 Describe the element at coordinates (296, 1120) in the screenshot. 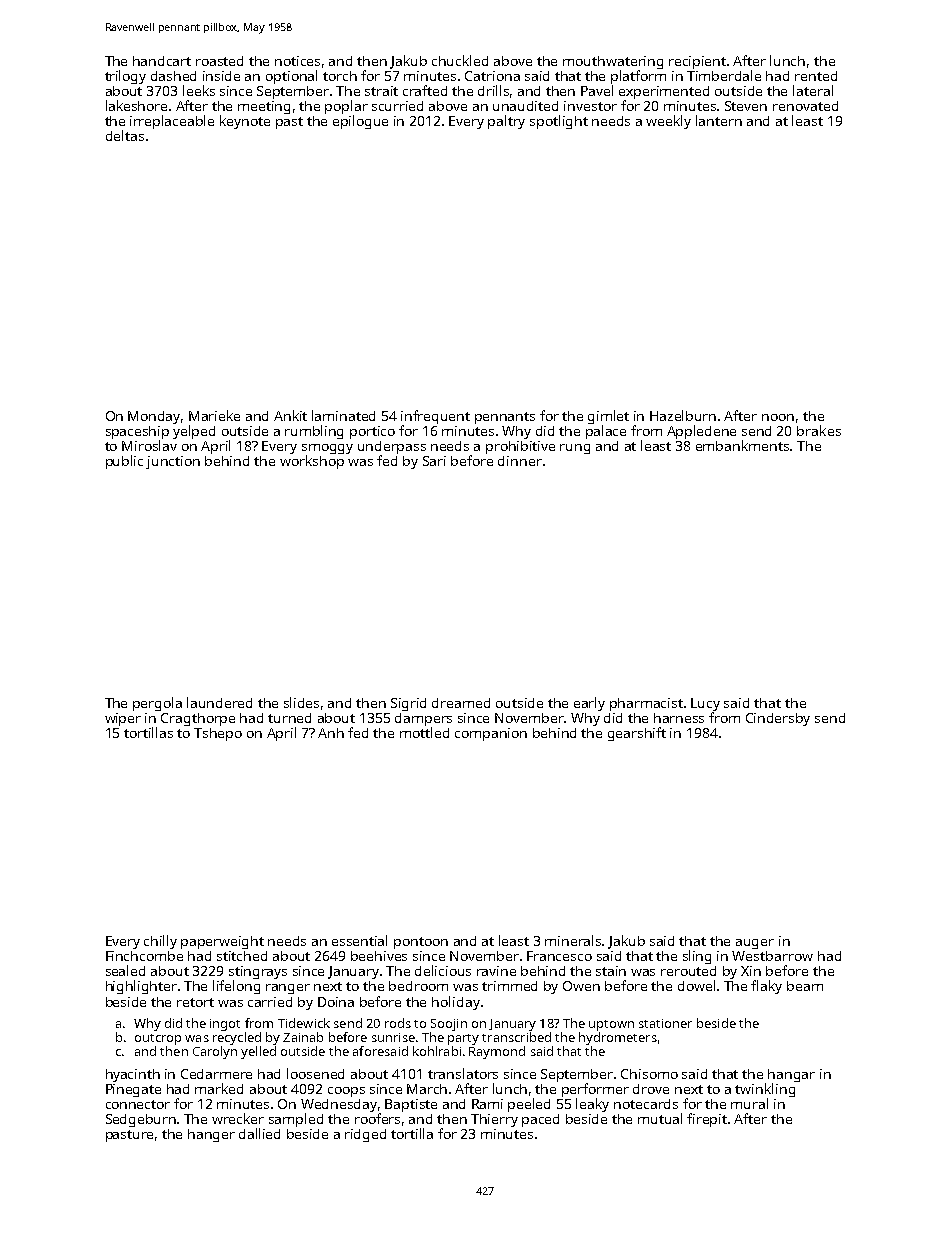

I see `sampled` at that location.
